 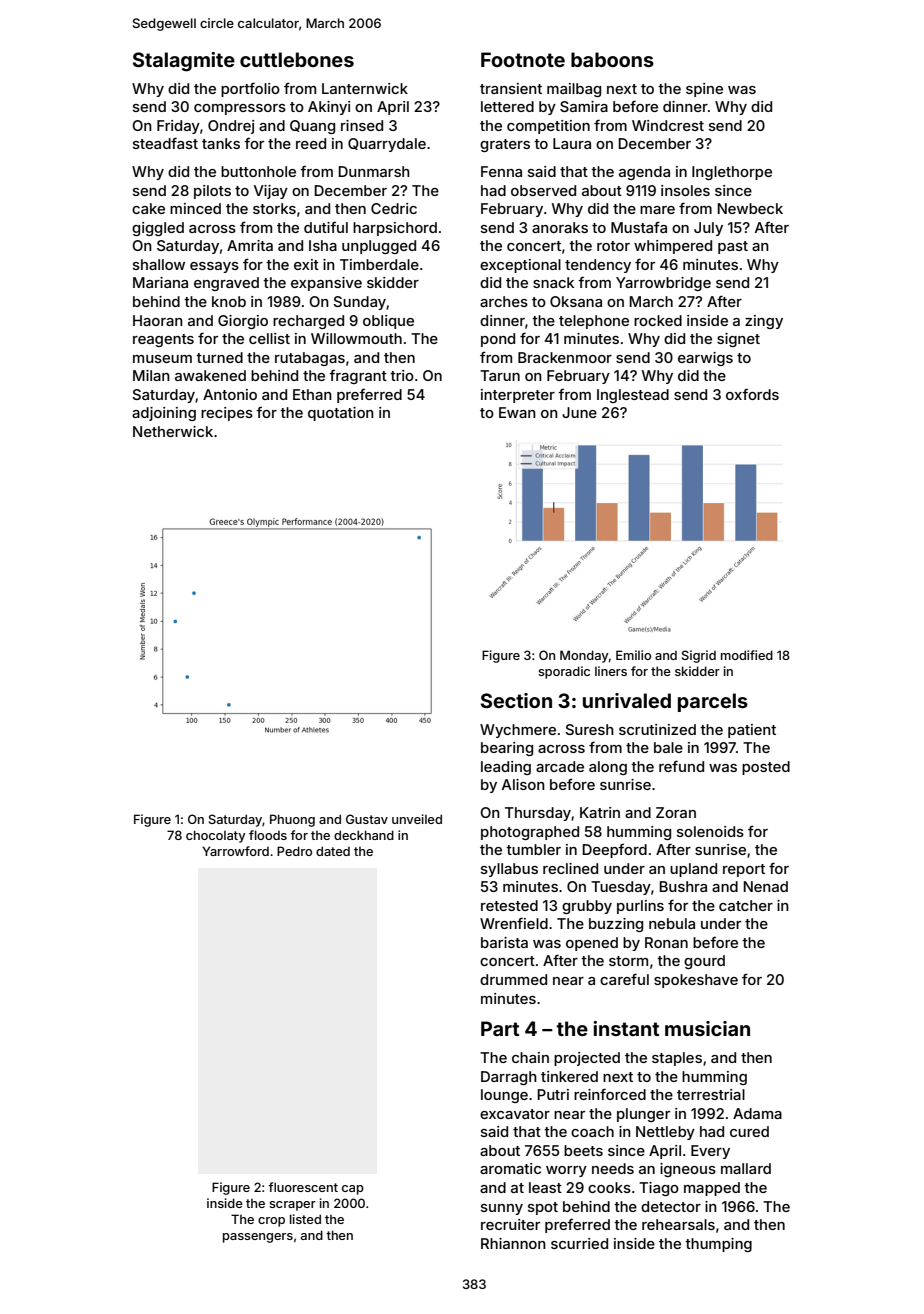 What do you see at coordinates (612, 59) in the screenshot?
I see `baboons` at bounding box center [612, 59].
